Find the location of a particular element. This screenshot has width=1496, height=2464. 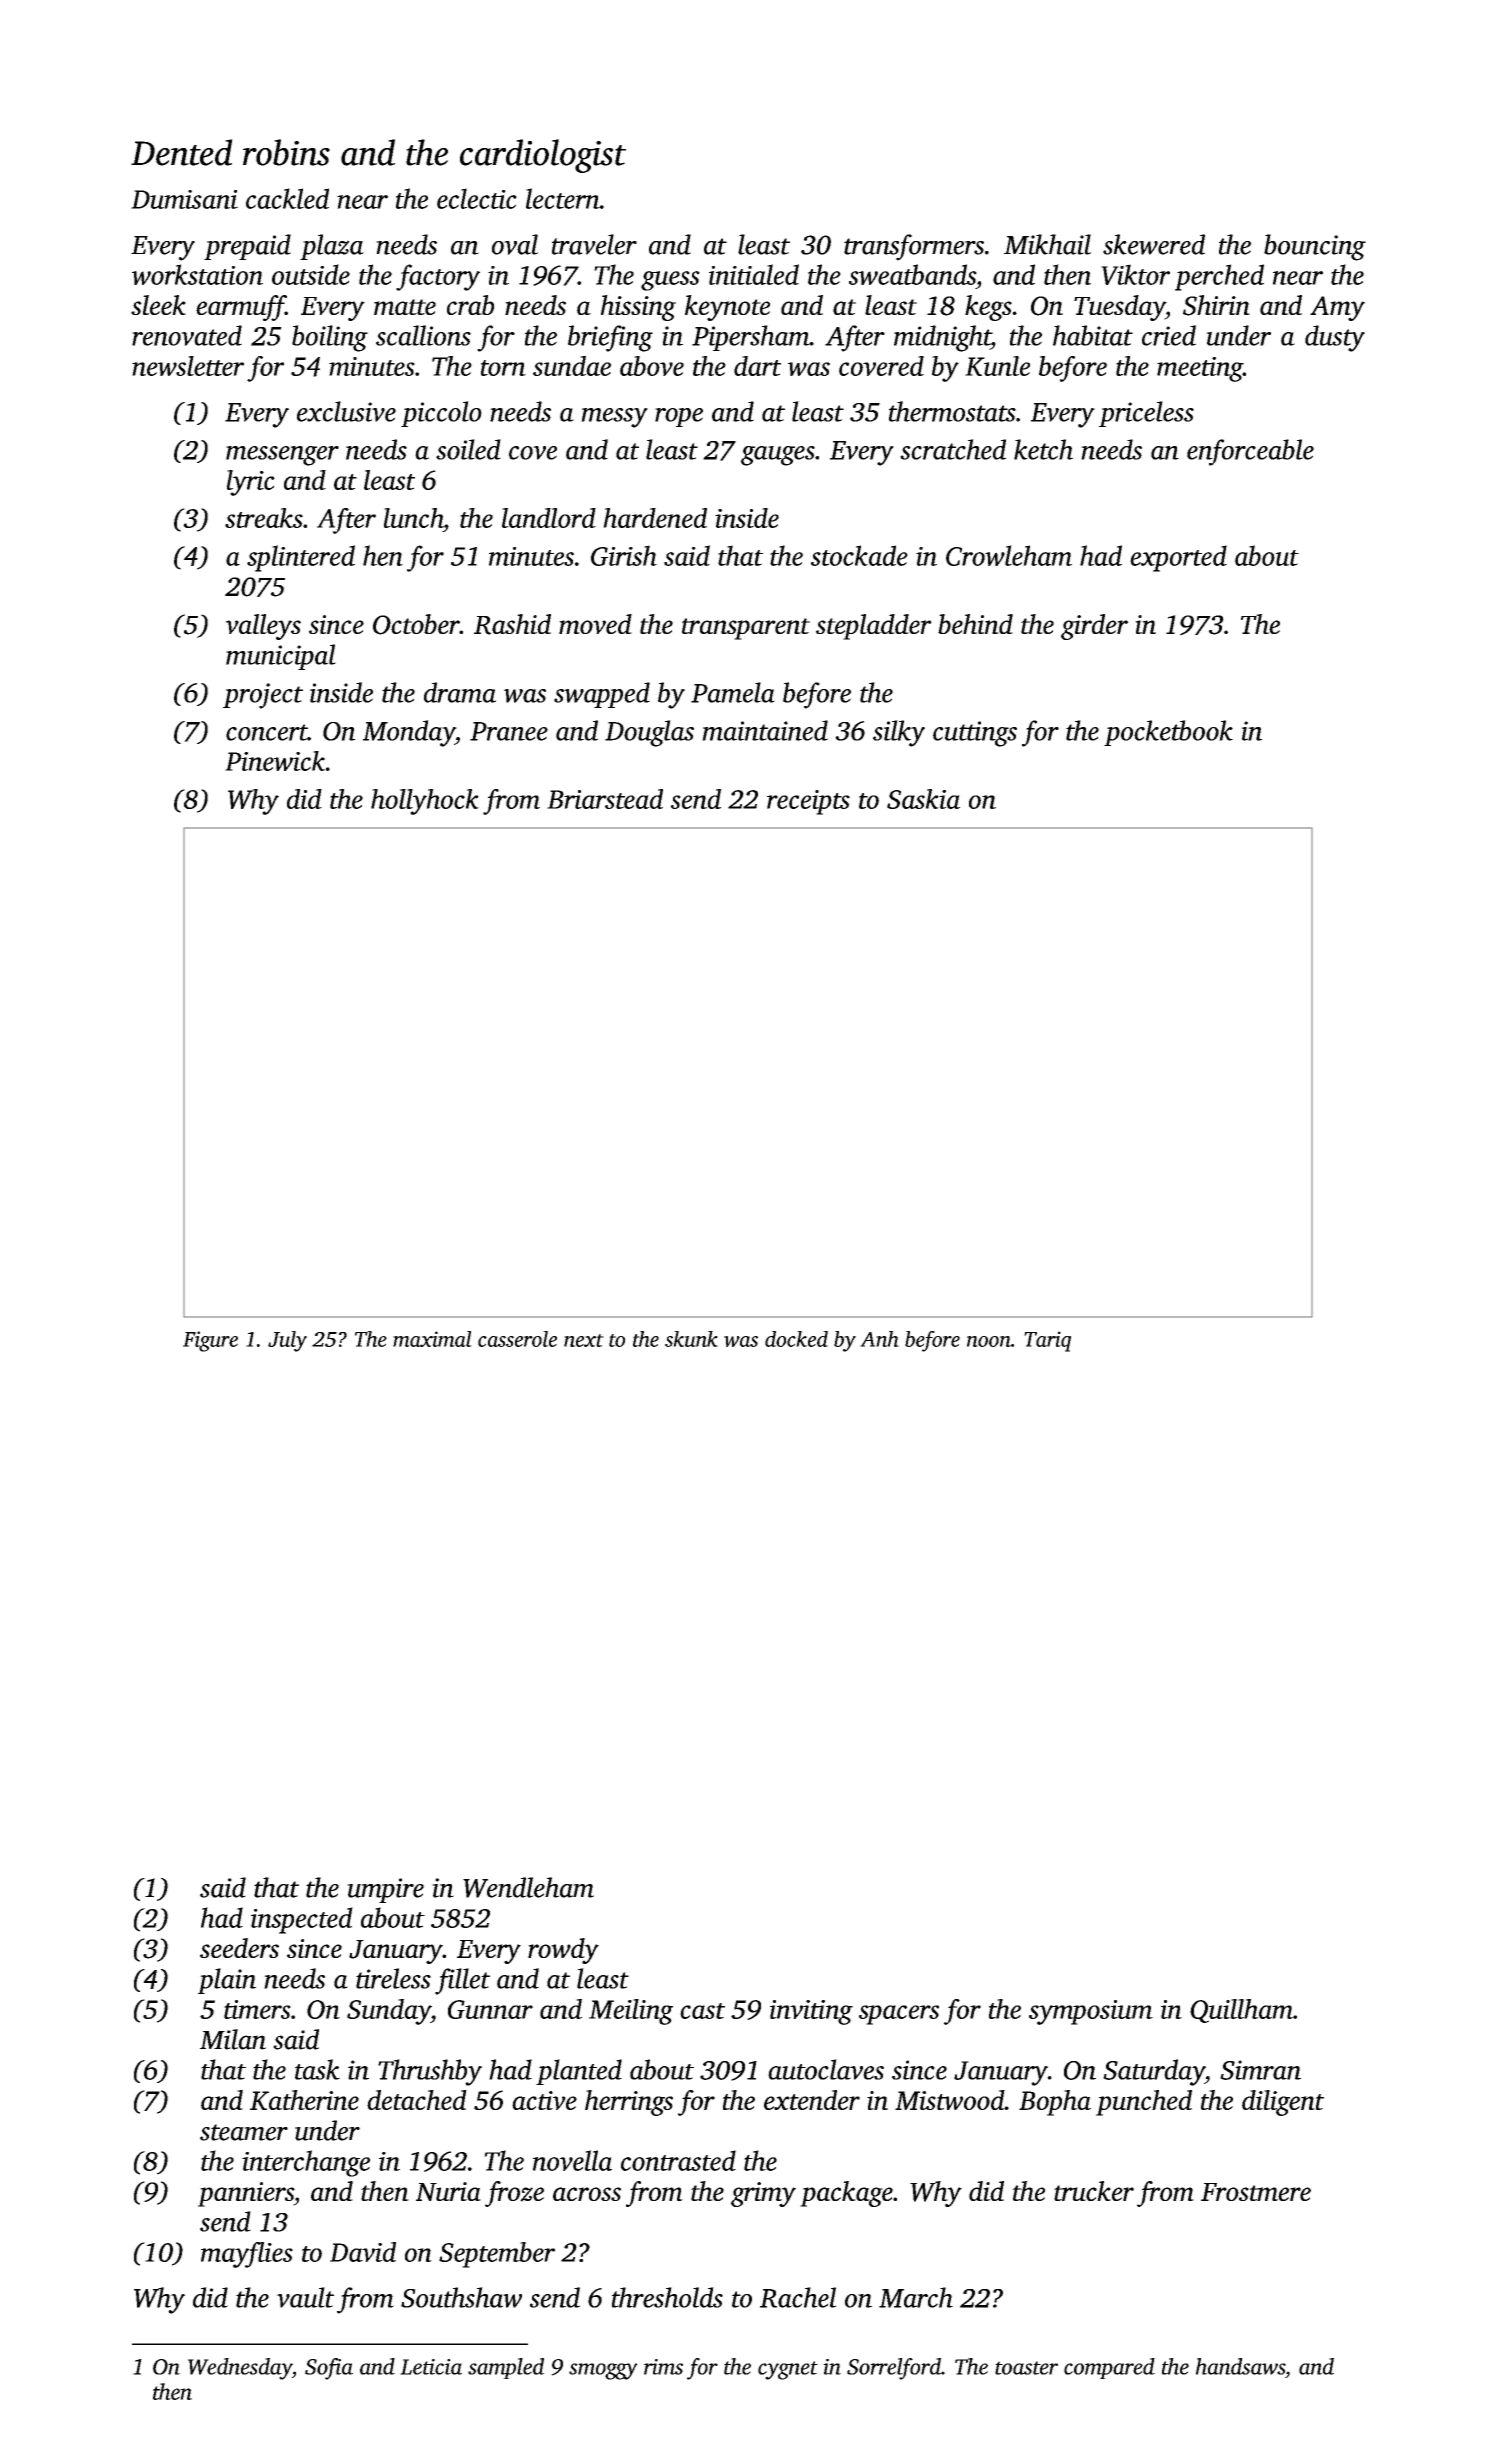

receipts is located at coordinates (808, 802).
